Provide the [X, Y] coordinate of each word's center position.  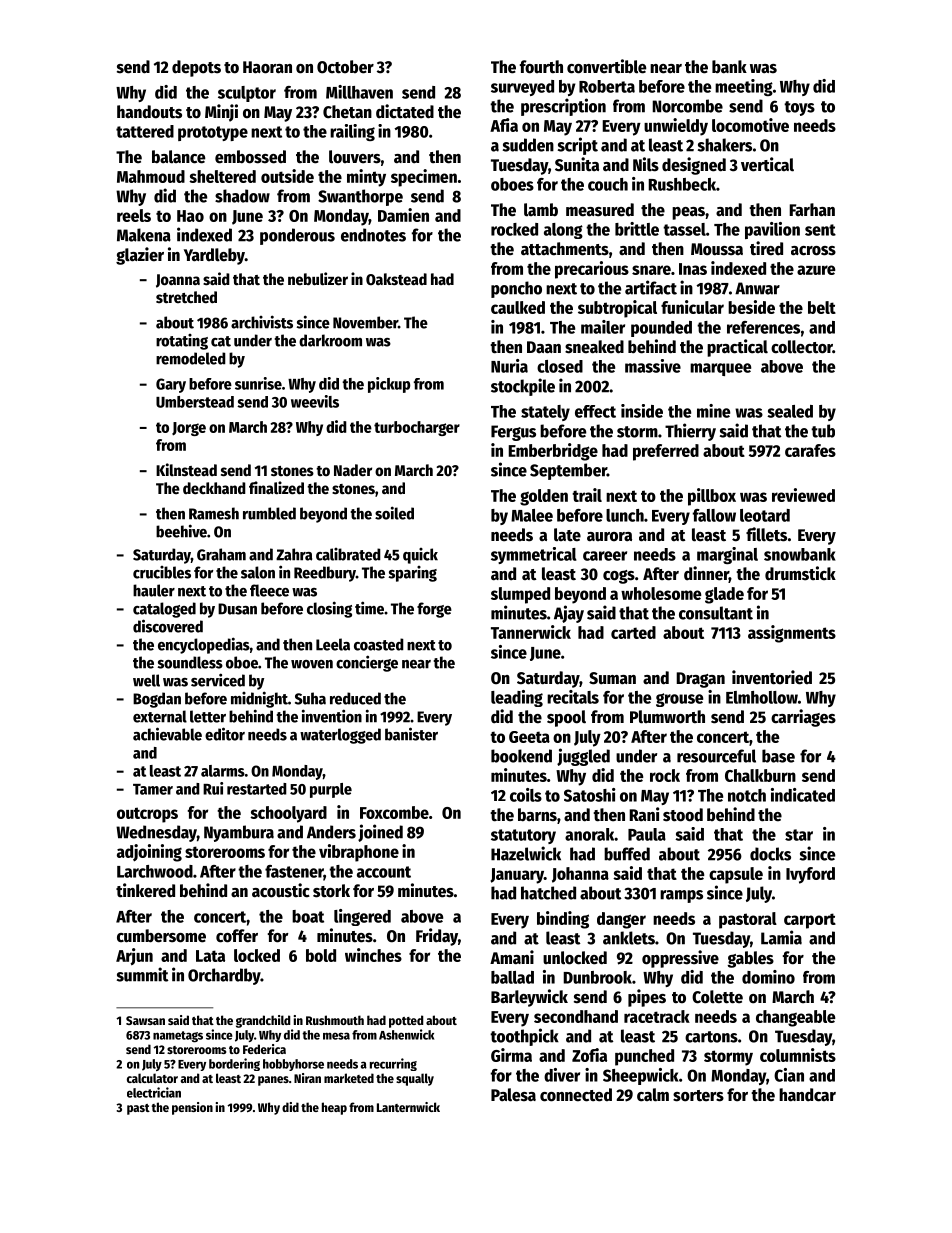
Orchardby [224, 976]
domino [768, 977]
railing [352, 132]
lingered [362, 917]
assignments [792, 634]
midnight [259, 699]
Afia [504, 125]
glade [724, 595]
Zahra [294, 554]
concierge [367, 663]
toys [799, 108]
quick [420, 556]
